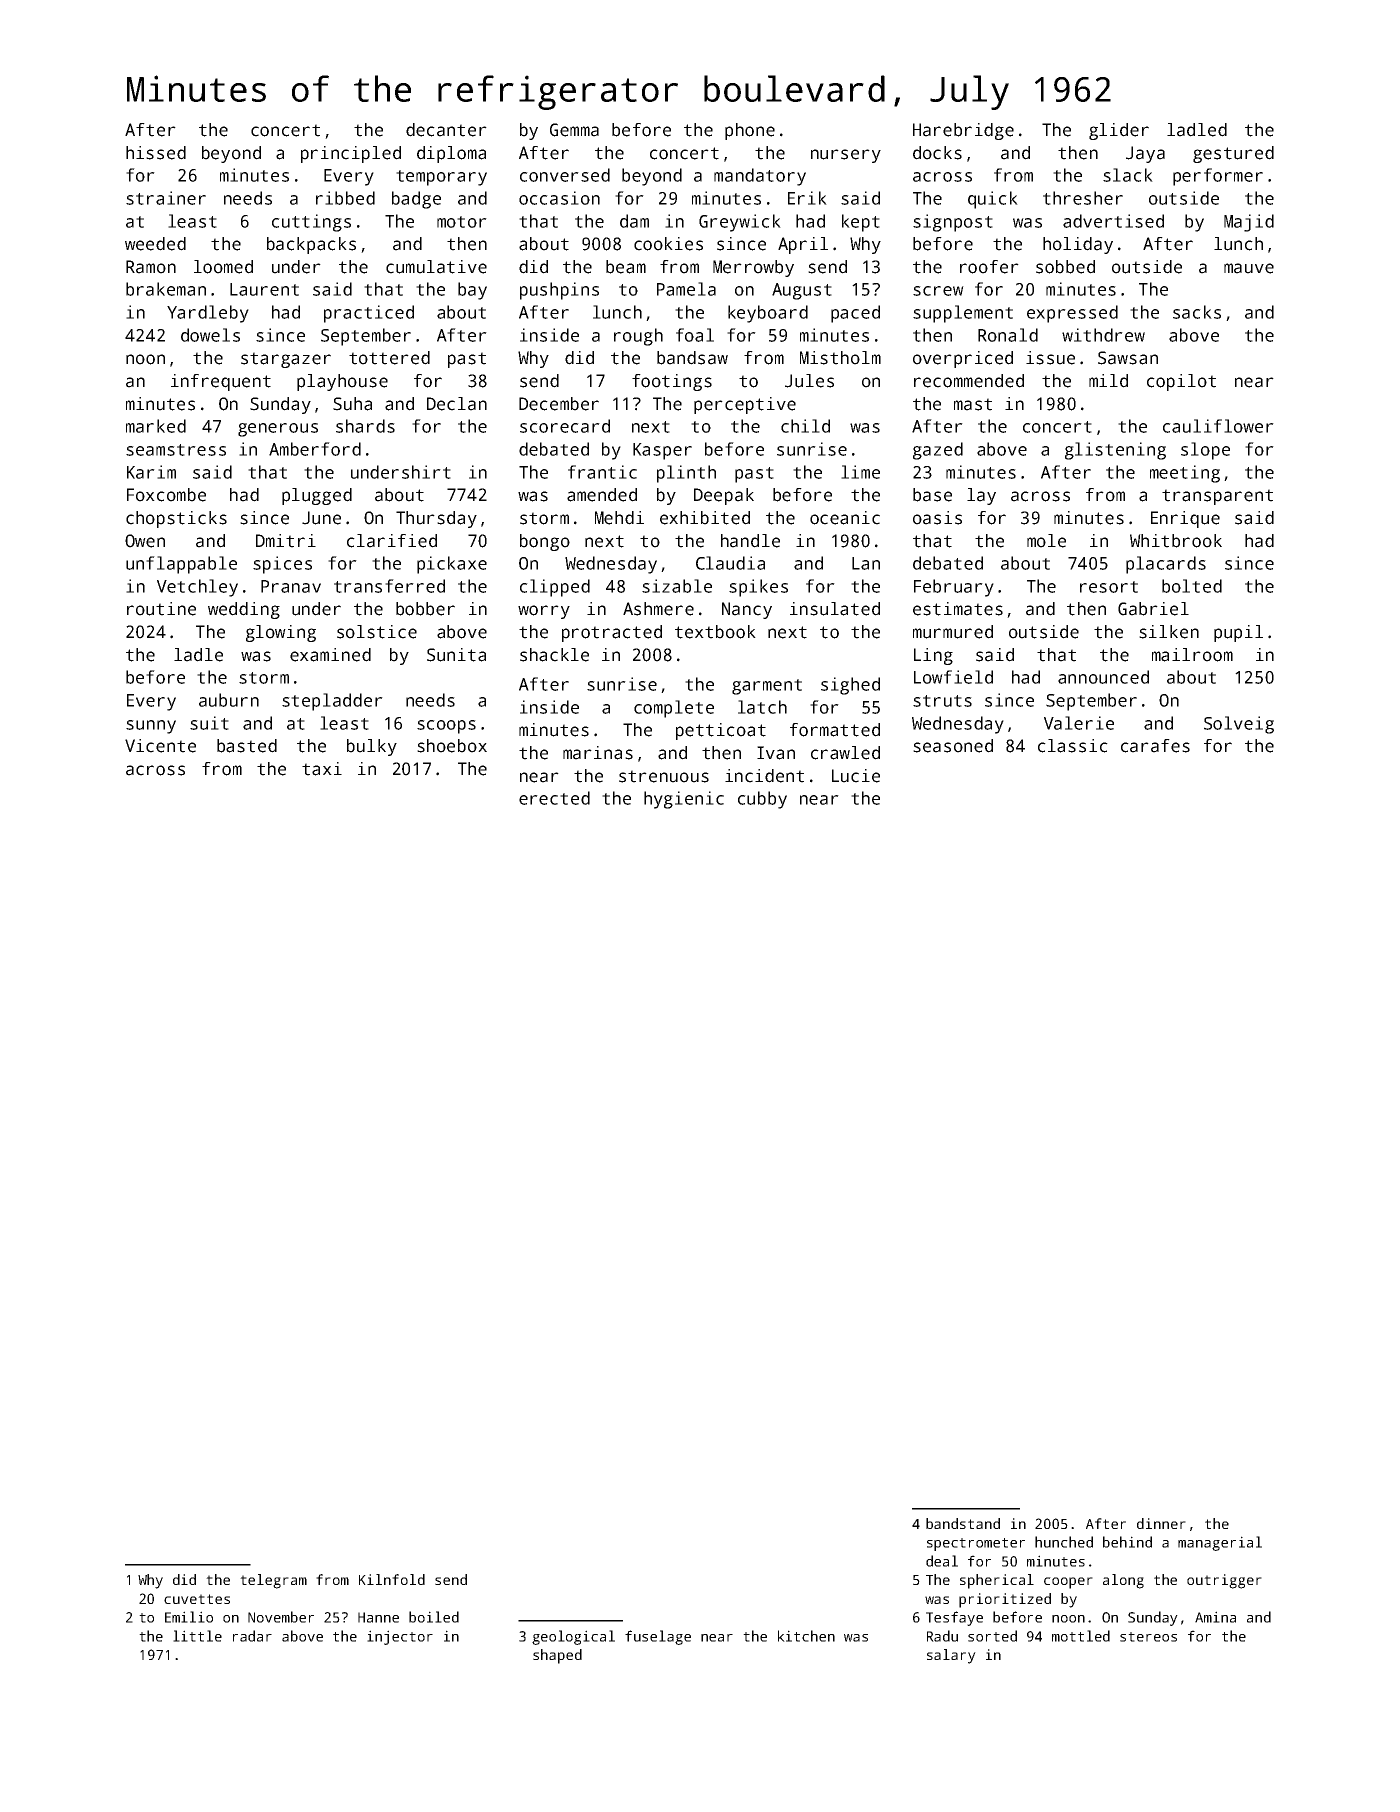  I want to click on phone, so click(750, 131).
